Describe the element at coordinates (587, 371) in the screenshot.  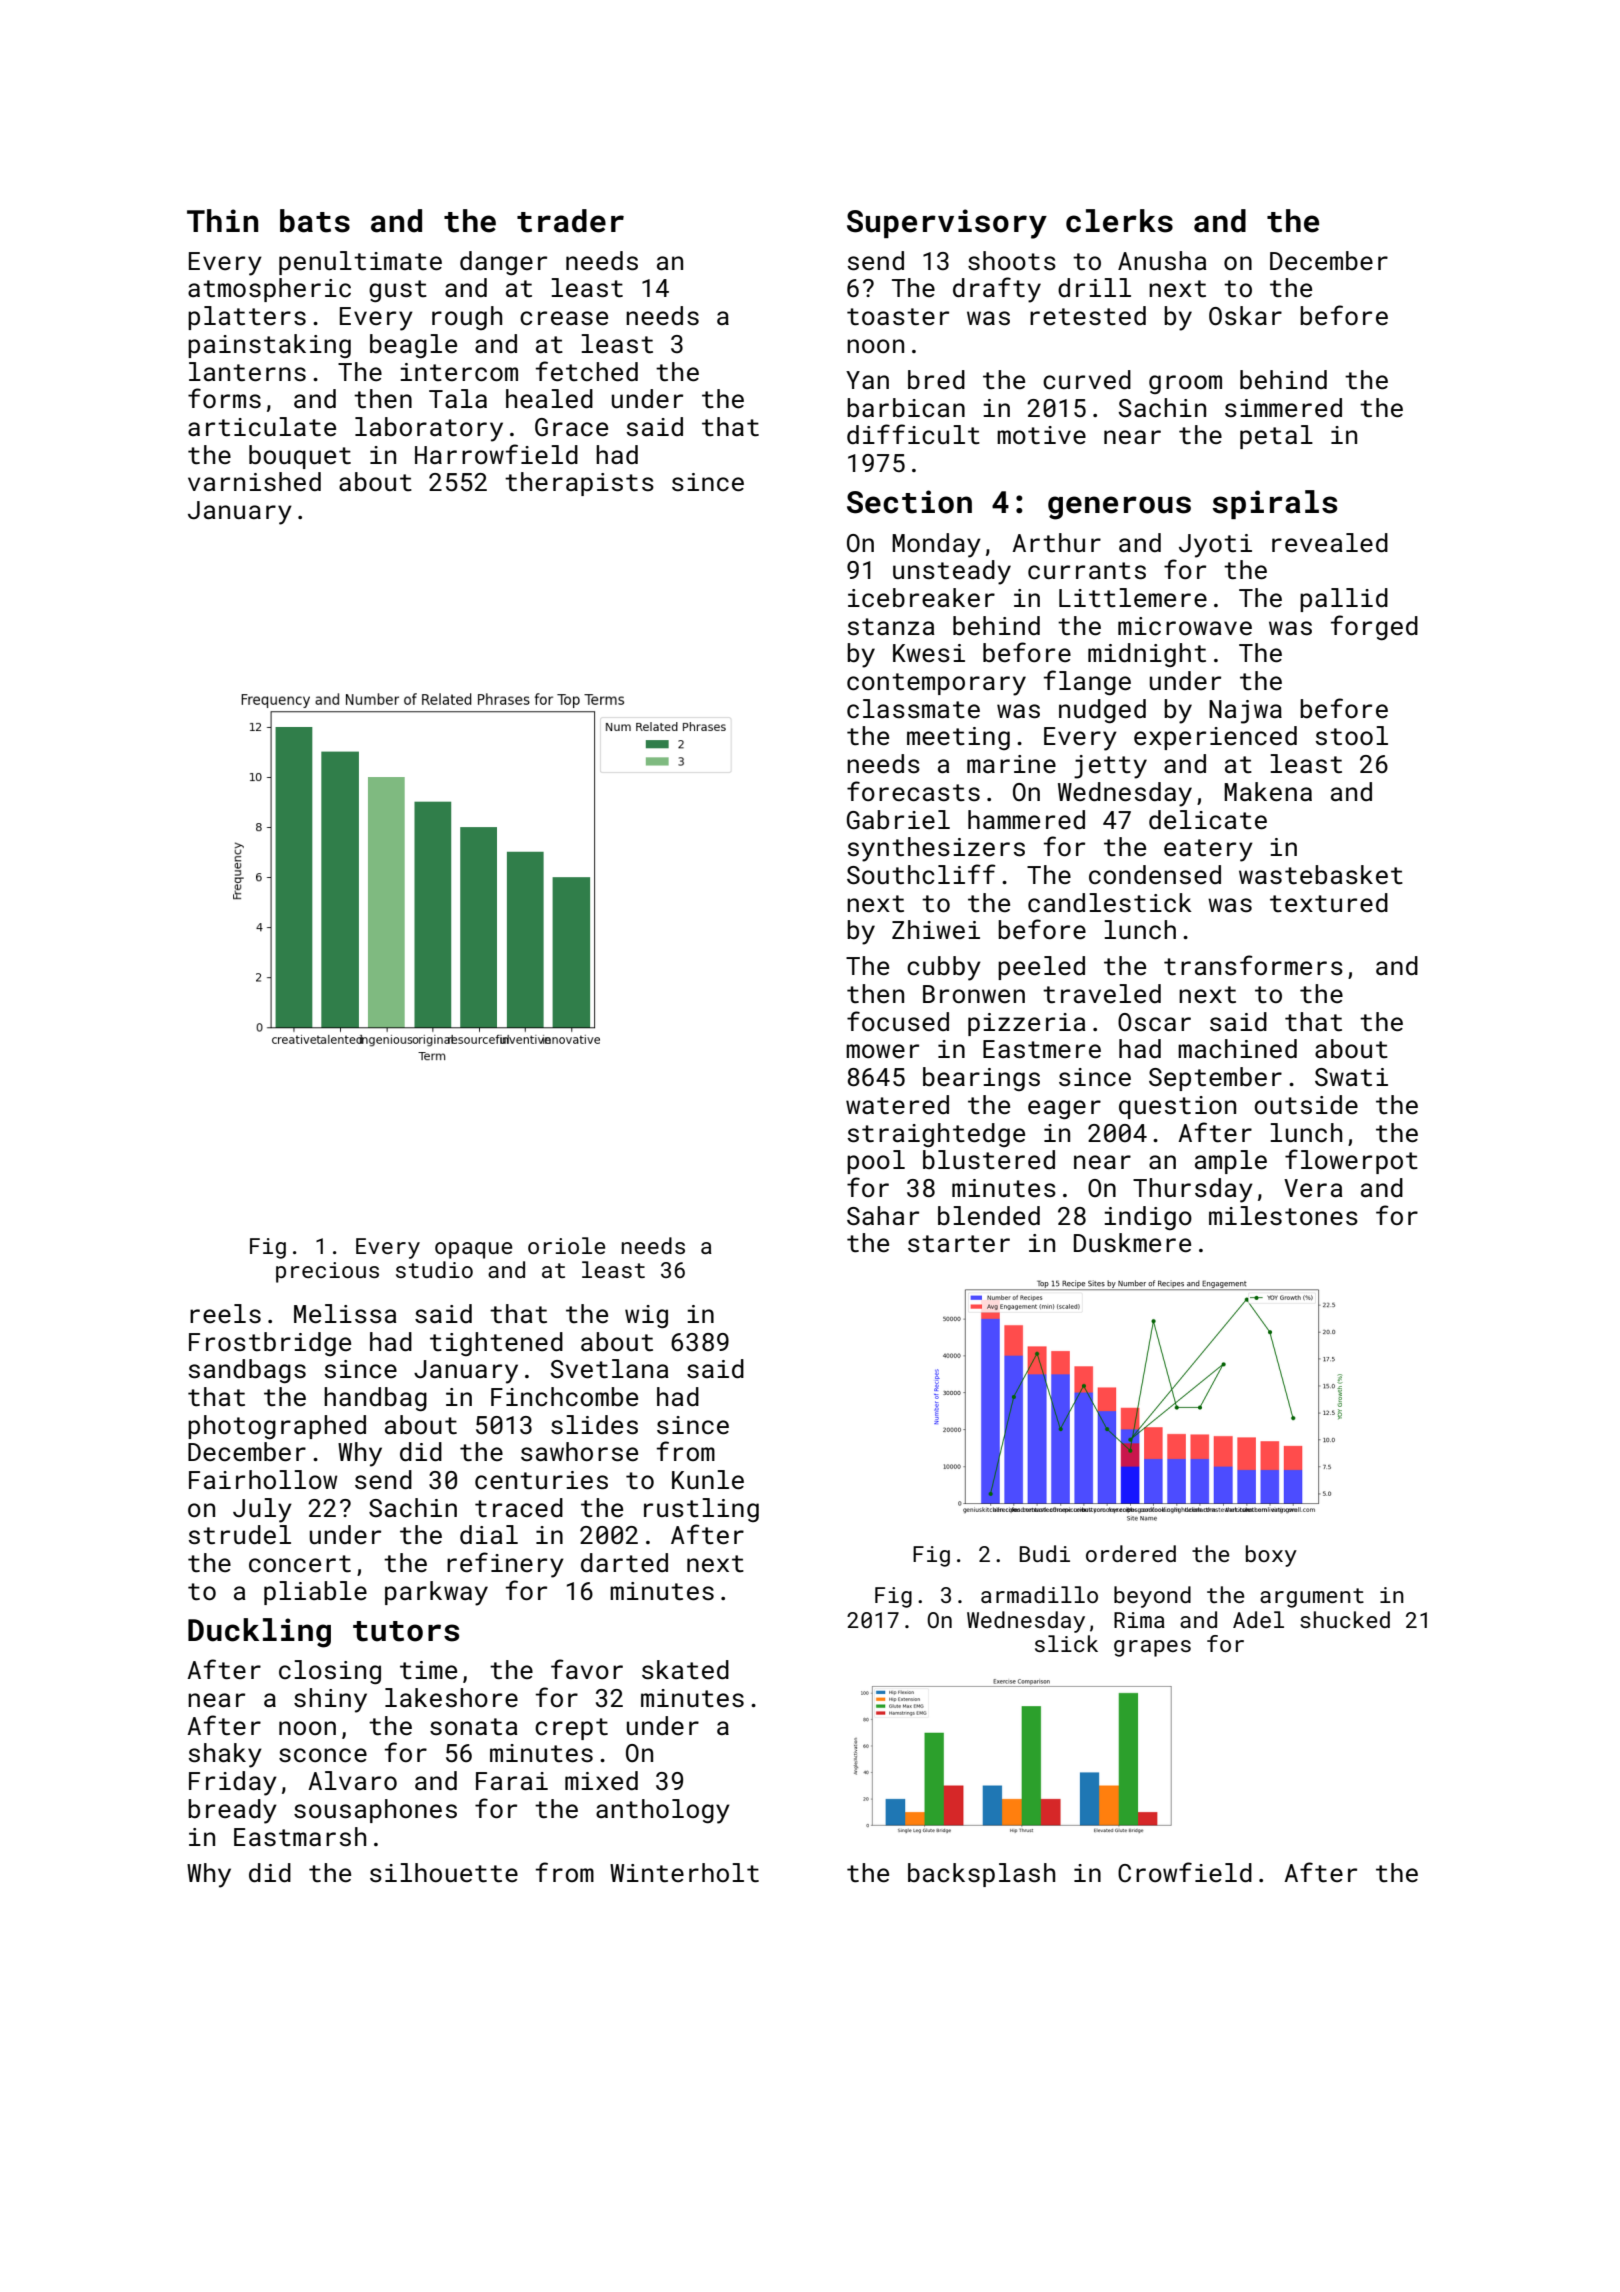
I see `fetched` at that location.
